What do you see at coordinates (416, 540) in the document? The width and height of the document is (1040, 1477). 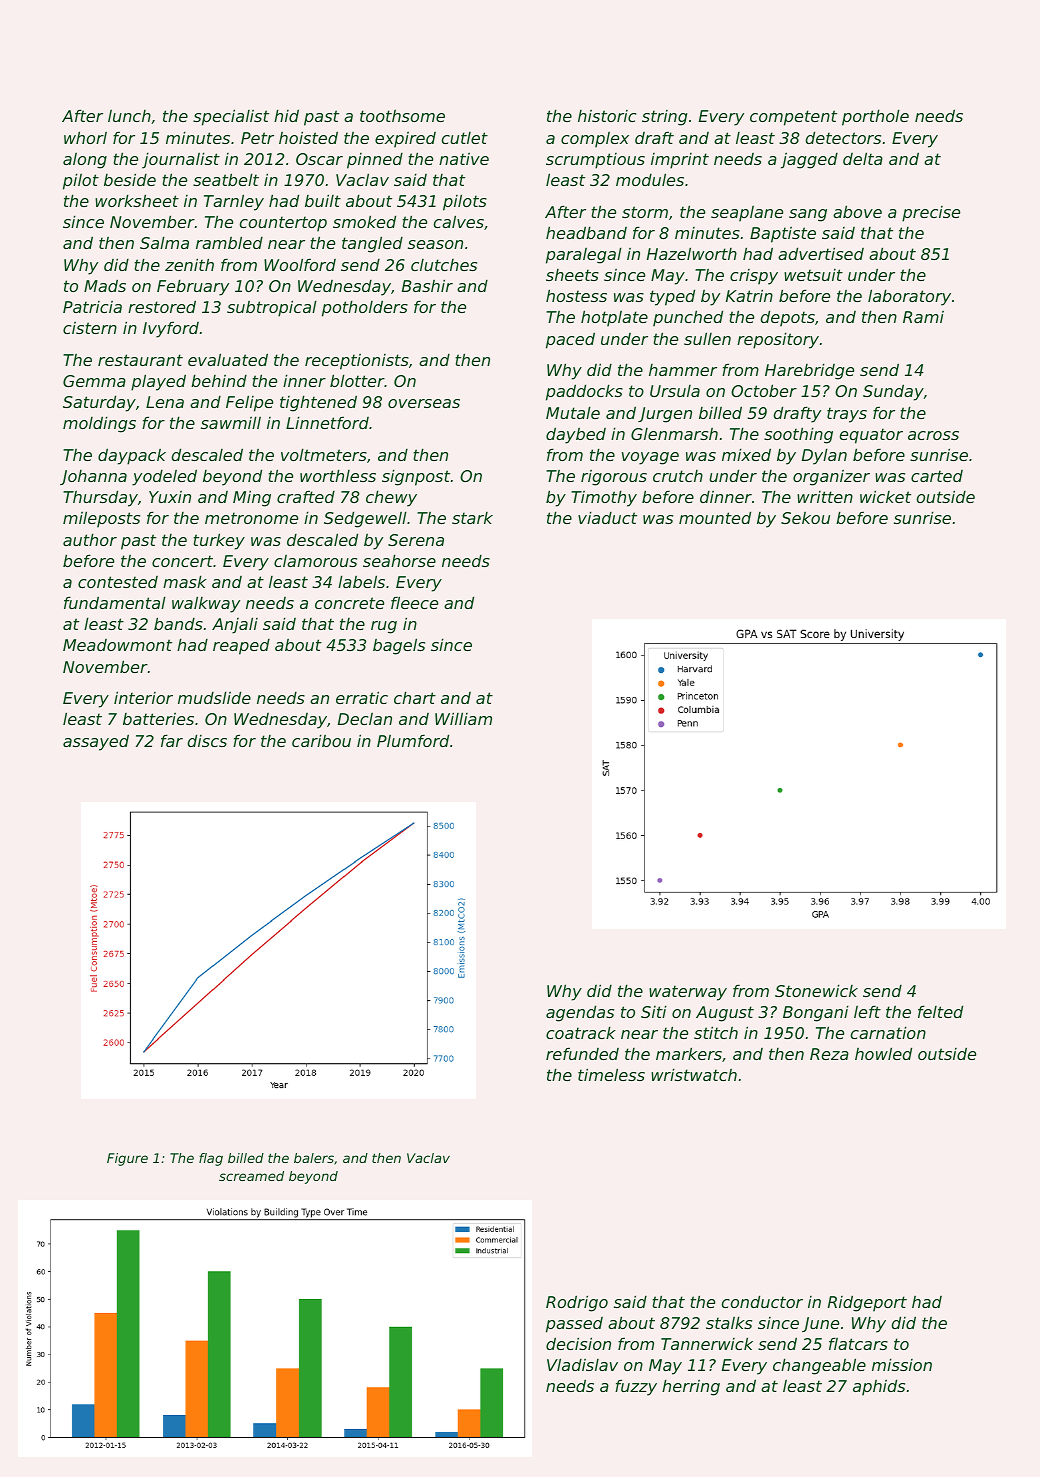 I see `Serena` at bounding box center [416, 540].
